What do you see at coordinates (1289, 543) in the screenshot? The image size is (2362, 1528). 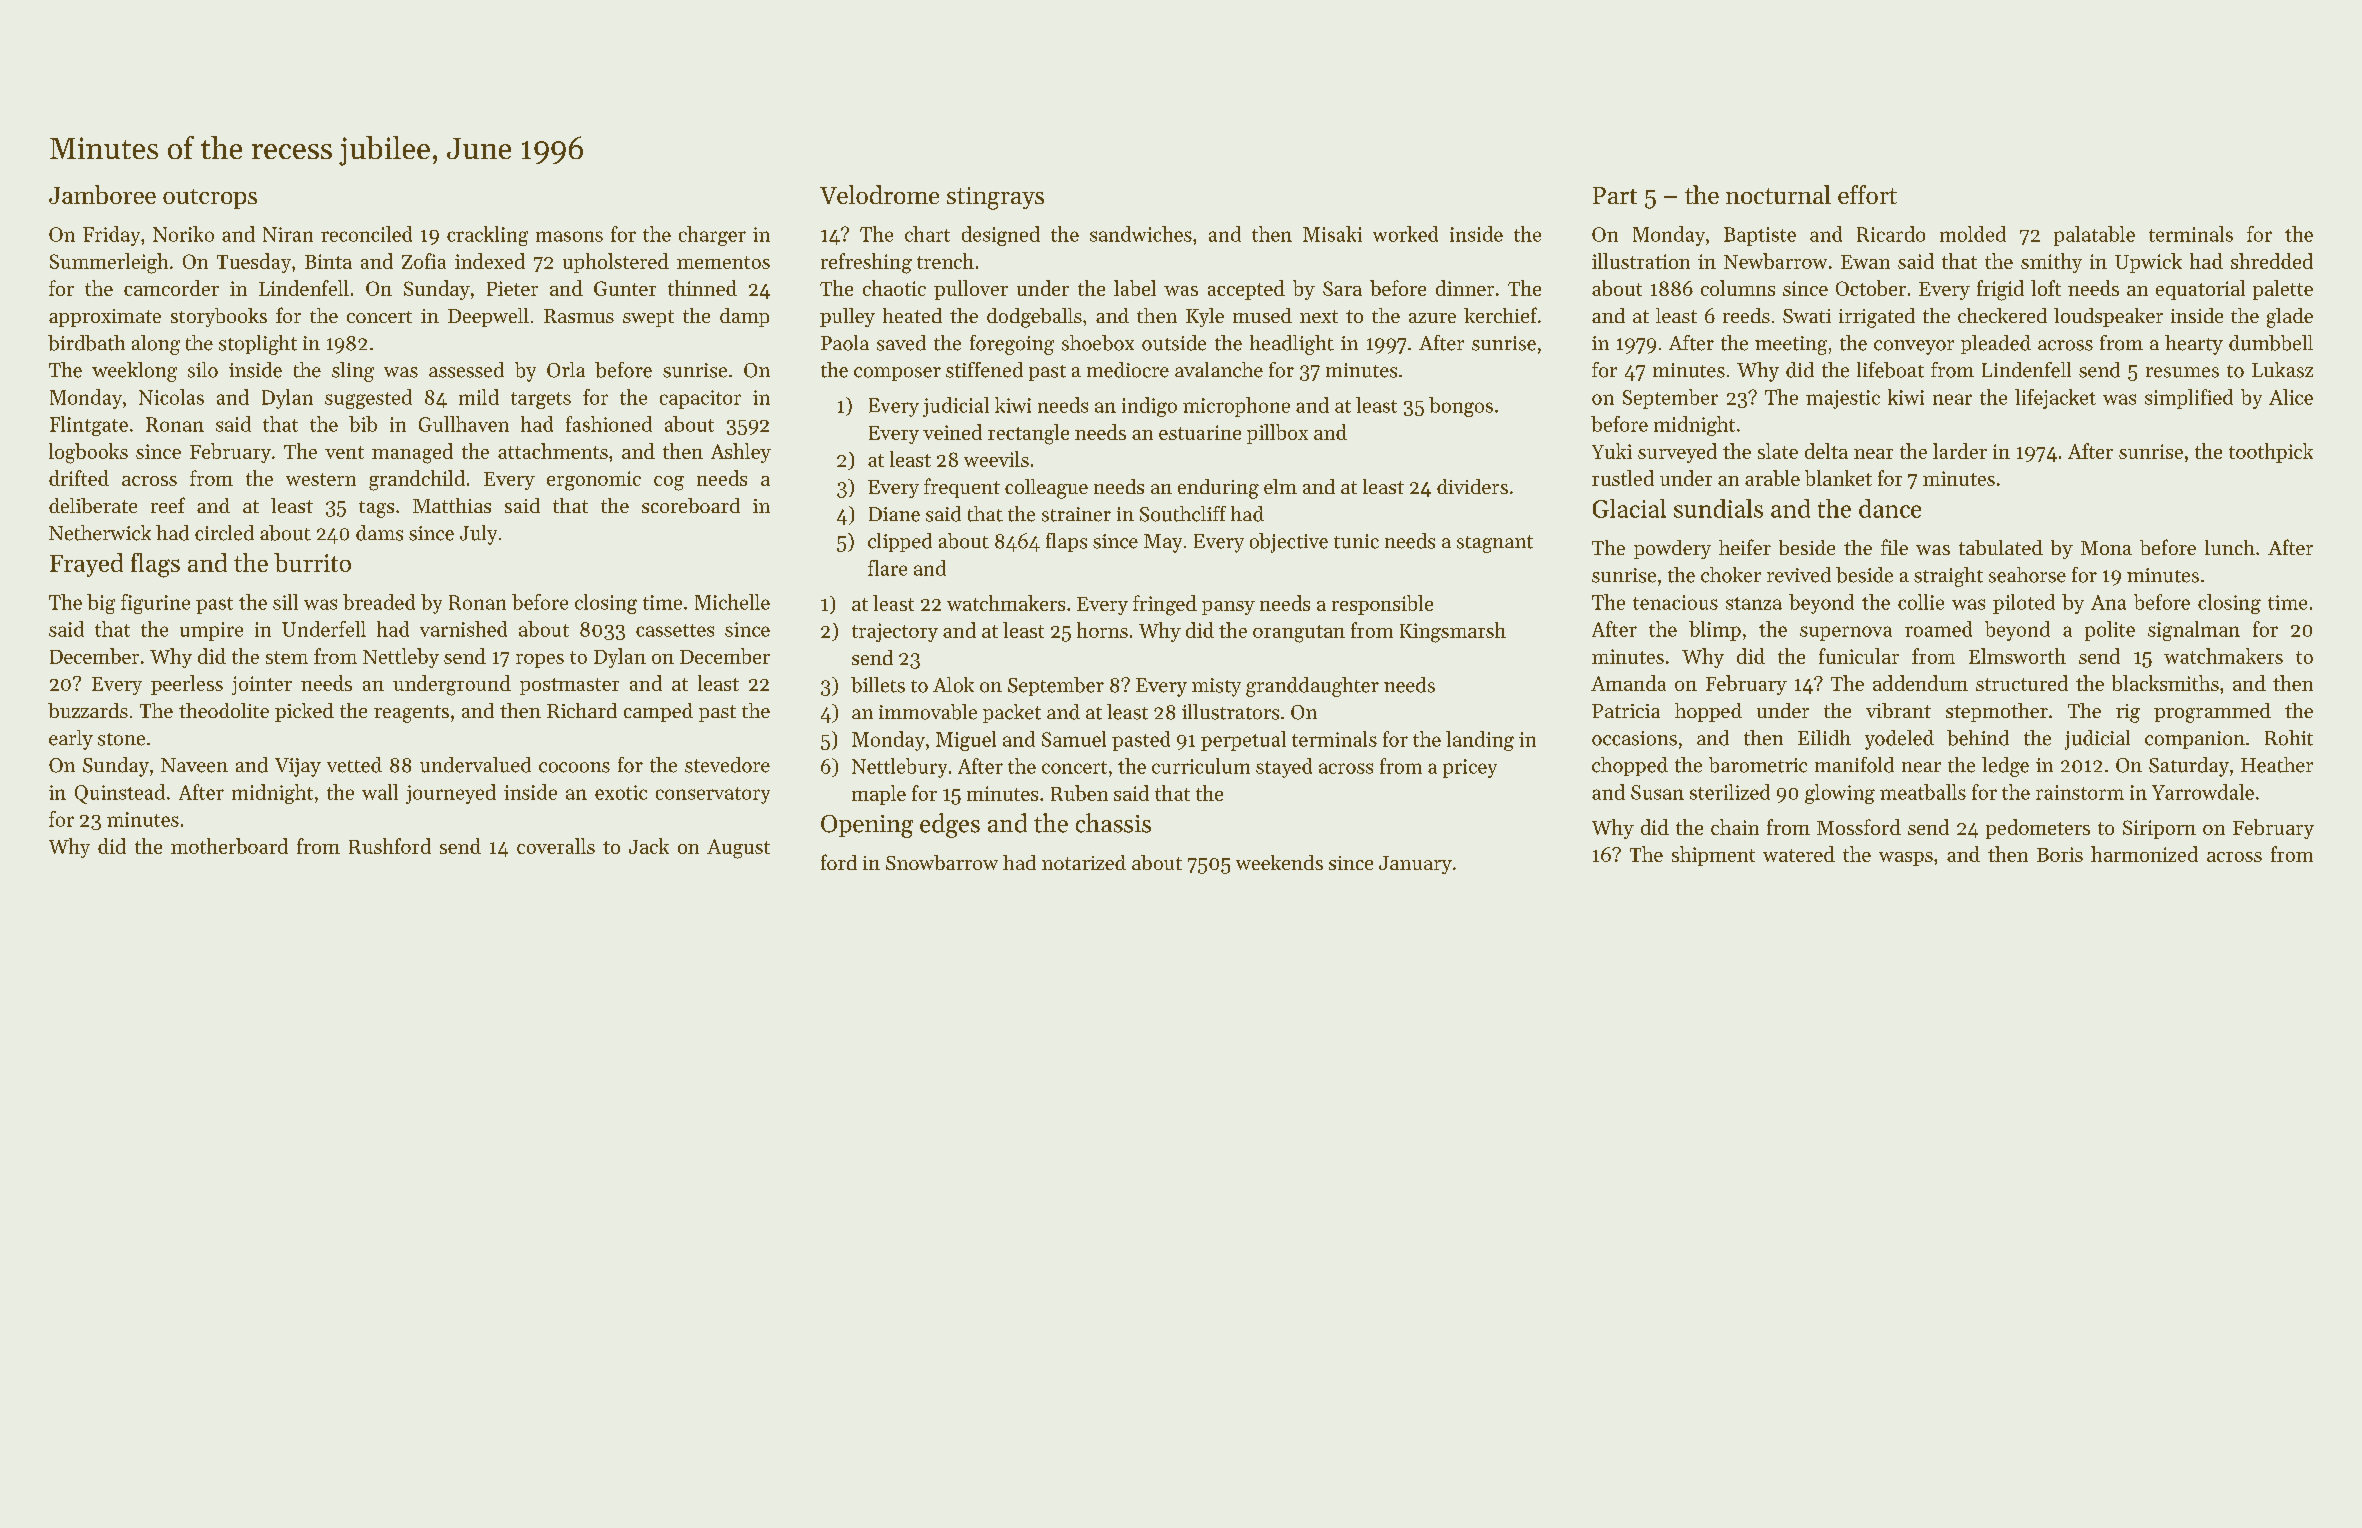 I see `objective` at bounding box center [1289, 543].
